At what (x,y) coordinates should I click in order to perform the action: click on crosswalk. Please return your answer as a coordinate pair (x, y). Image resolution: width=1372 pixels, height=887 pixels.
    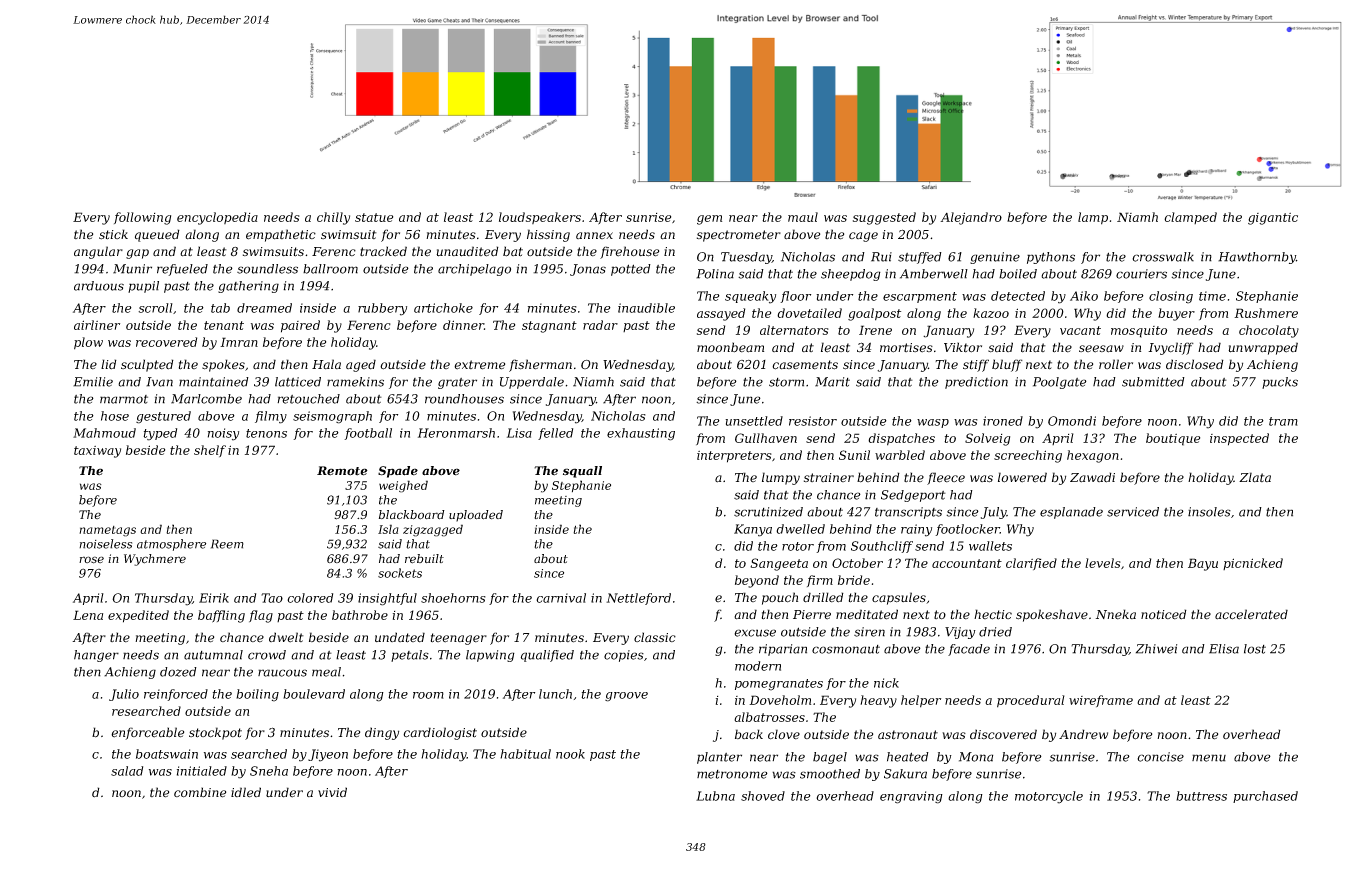
    Looking at the image, I should click on (1163, 257).
